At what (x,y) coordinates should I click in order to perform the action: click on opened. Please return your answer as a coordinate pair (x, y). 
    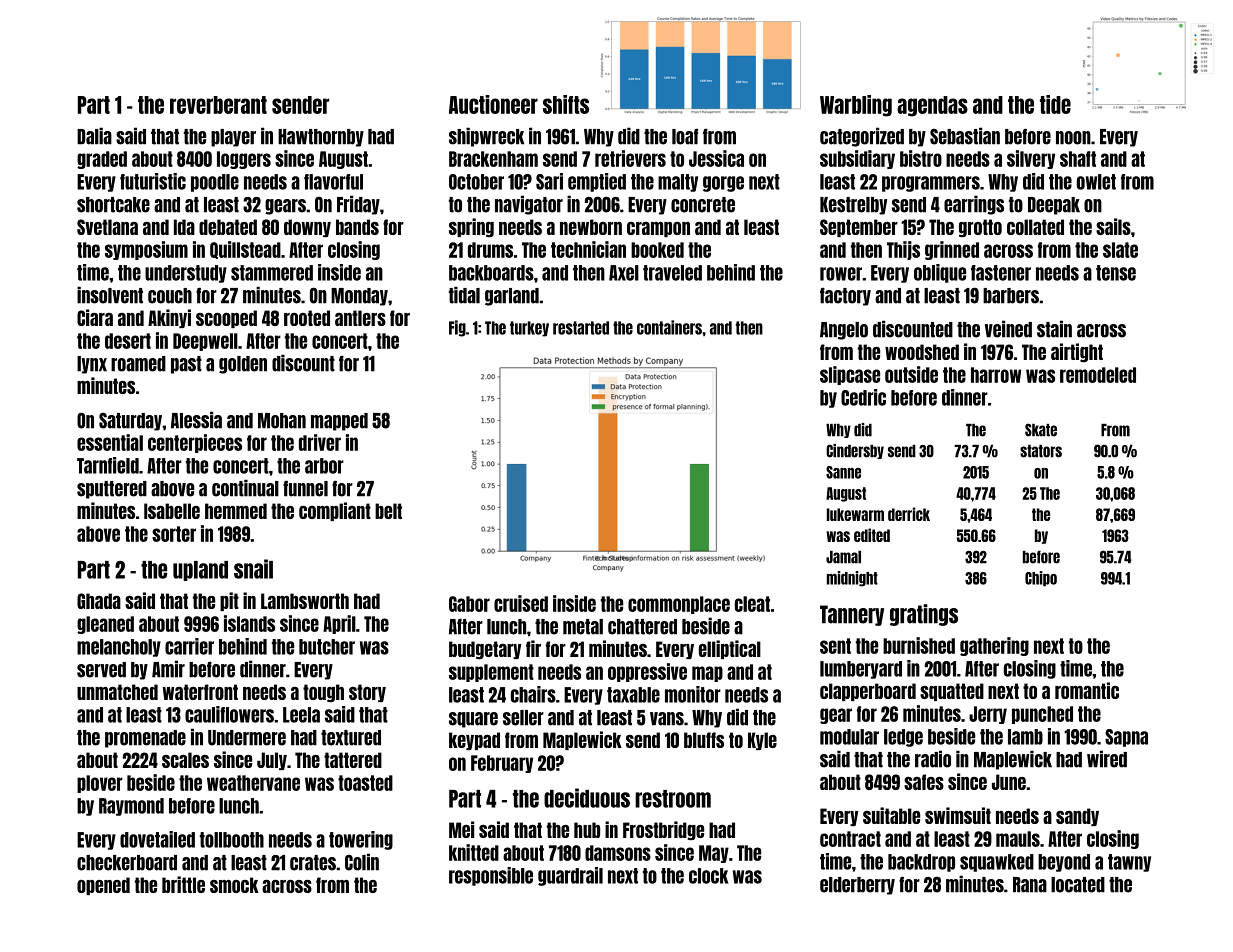
    Looking at the image, I should click on (103, 886).
